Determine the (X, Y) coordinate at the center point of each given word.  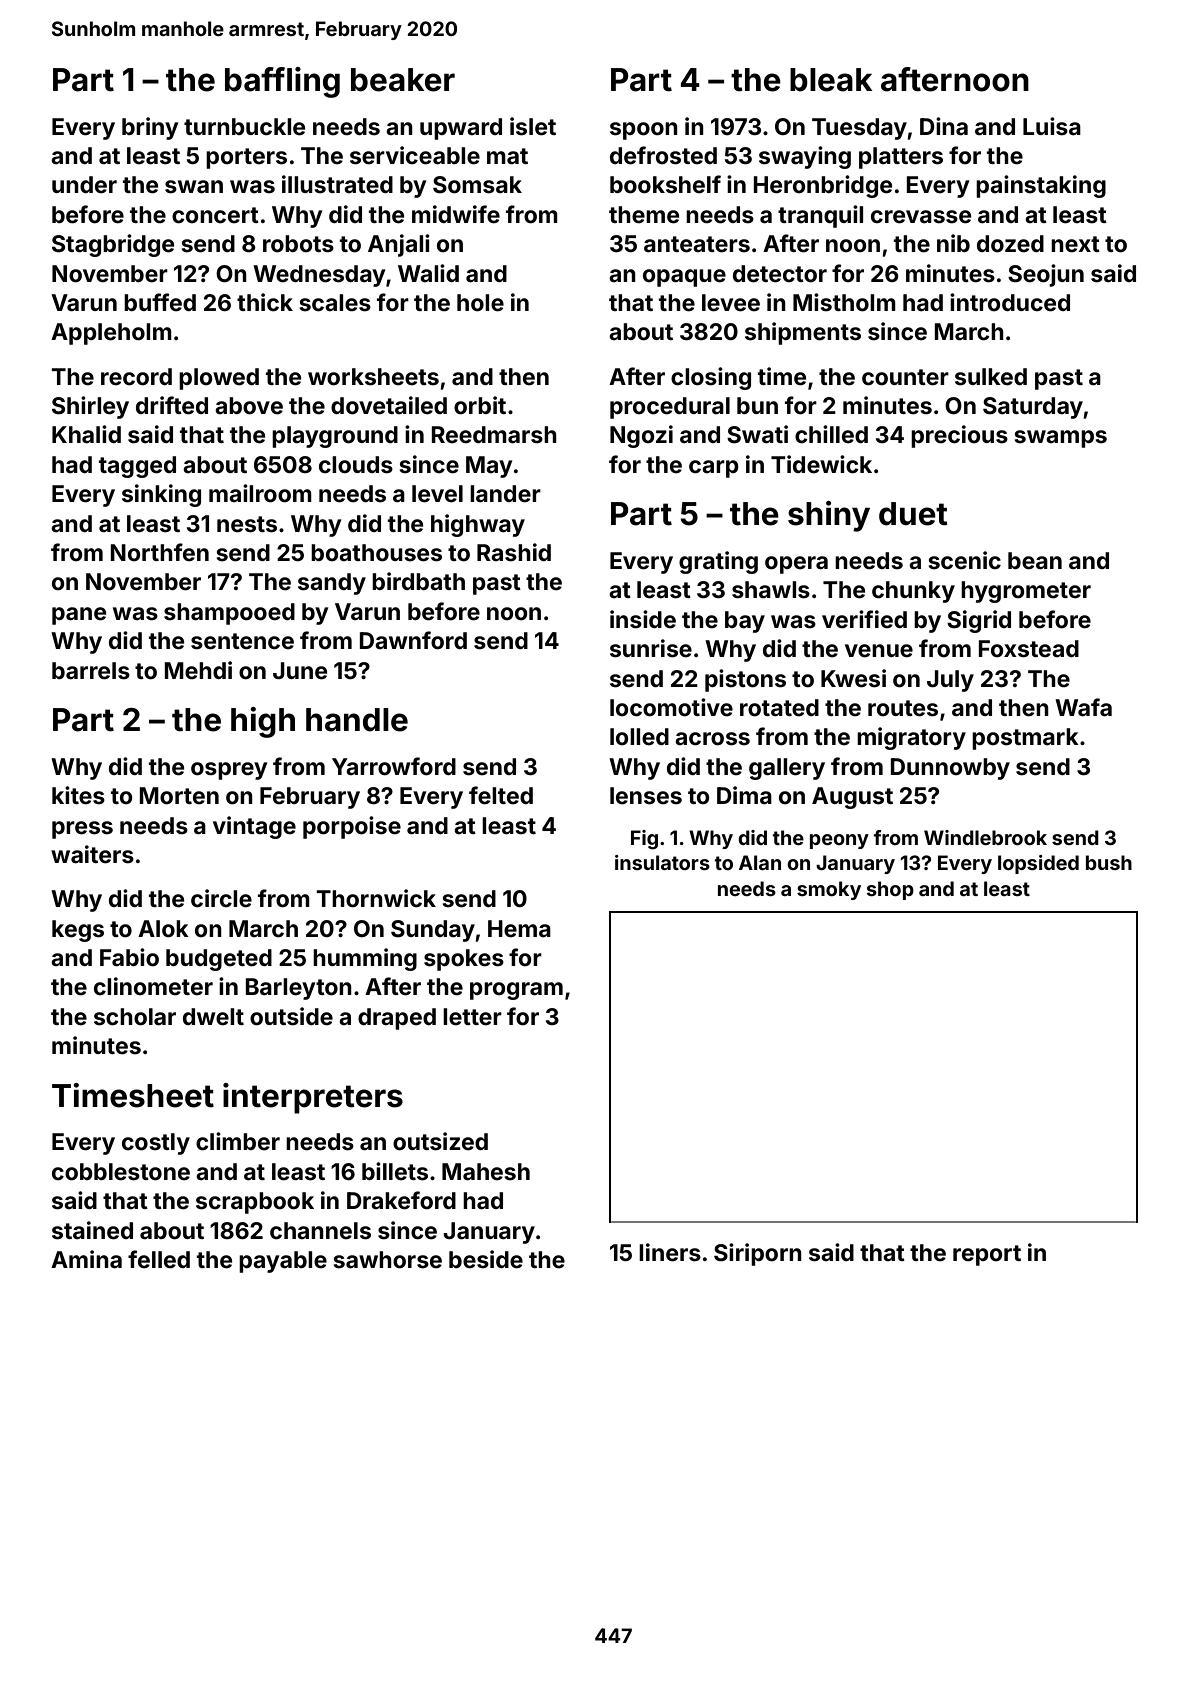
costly (156, 1144)
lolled (639, 737)
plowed (219, 379)
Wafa (1083, 707)
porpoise (352, 827)
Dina (944, 126)
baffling (282, 82)
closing (711, 378)
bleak (831, 80)
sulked (991, 377)
